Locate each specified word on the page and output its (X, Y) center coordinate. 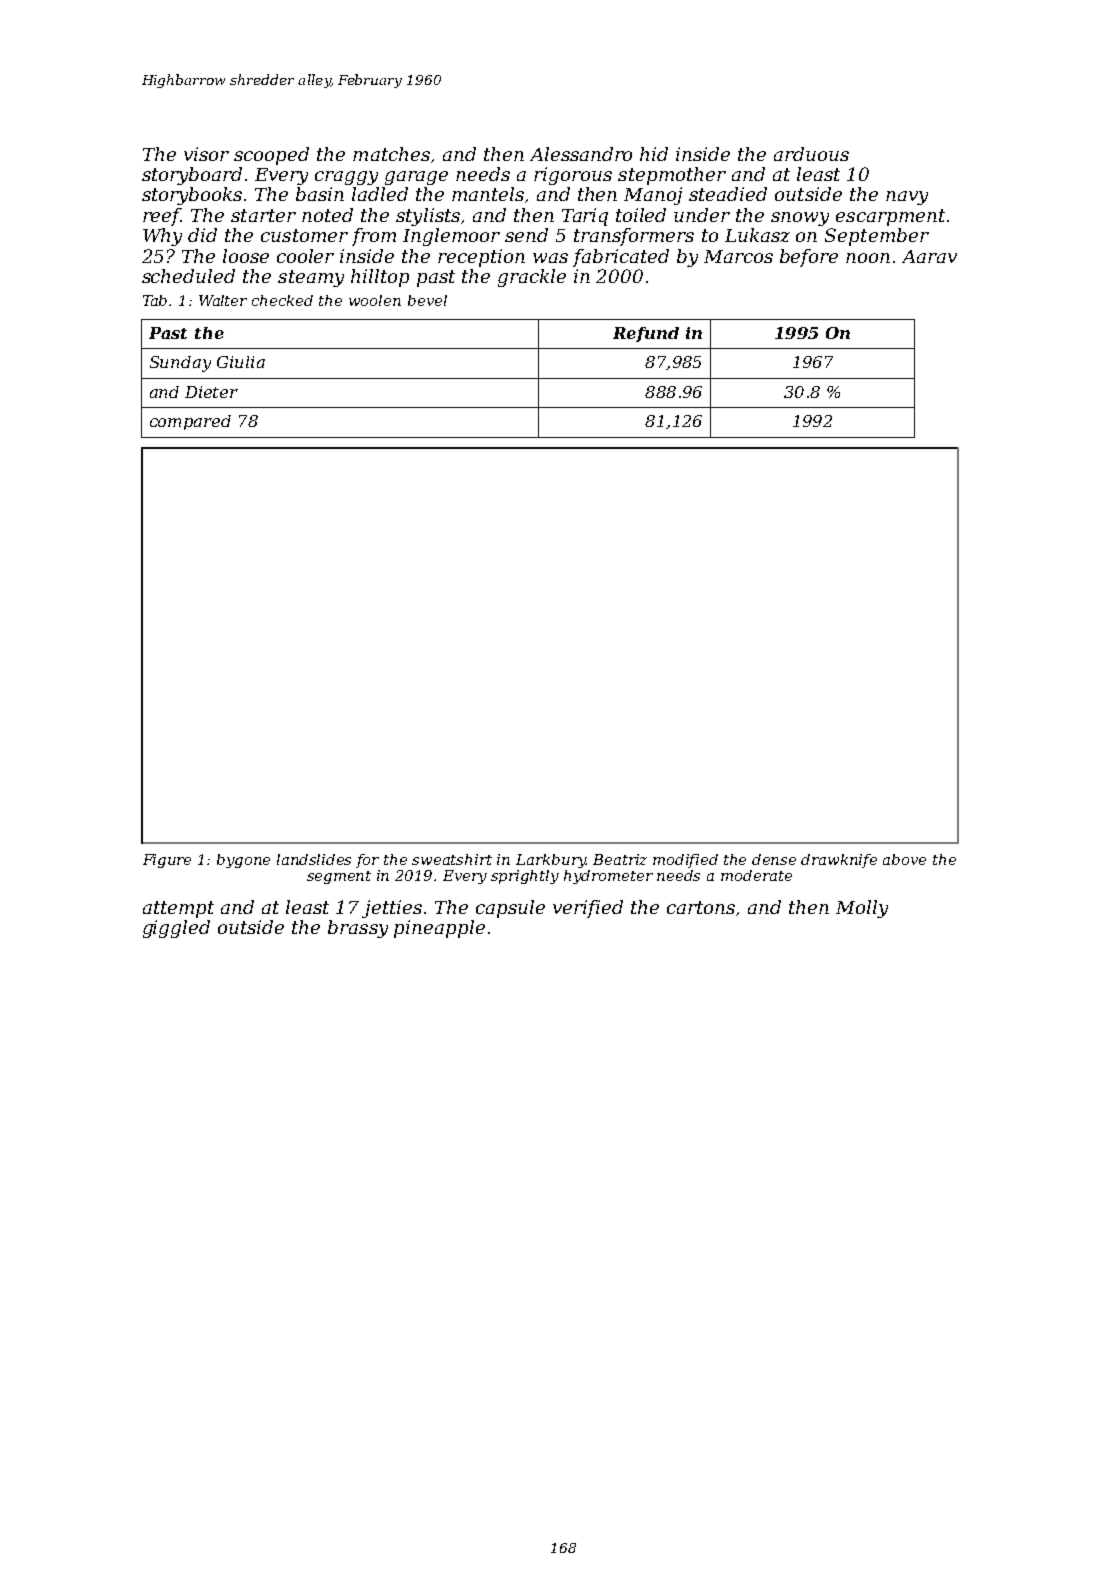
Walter (223, 300)
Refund (646, 334)
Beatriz (620, 859)
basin (320, 194)
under (702, 215)
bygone (243, 861)
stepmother (672, 176)
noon (868, 258)
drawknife (839, 861)
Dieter (211, 392)
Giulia (241, 362)
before (809, 258)
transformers (634, 237)
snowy (800, 219)
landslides (314, 859)
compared (190, 422)
